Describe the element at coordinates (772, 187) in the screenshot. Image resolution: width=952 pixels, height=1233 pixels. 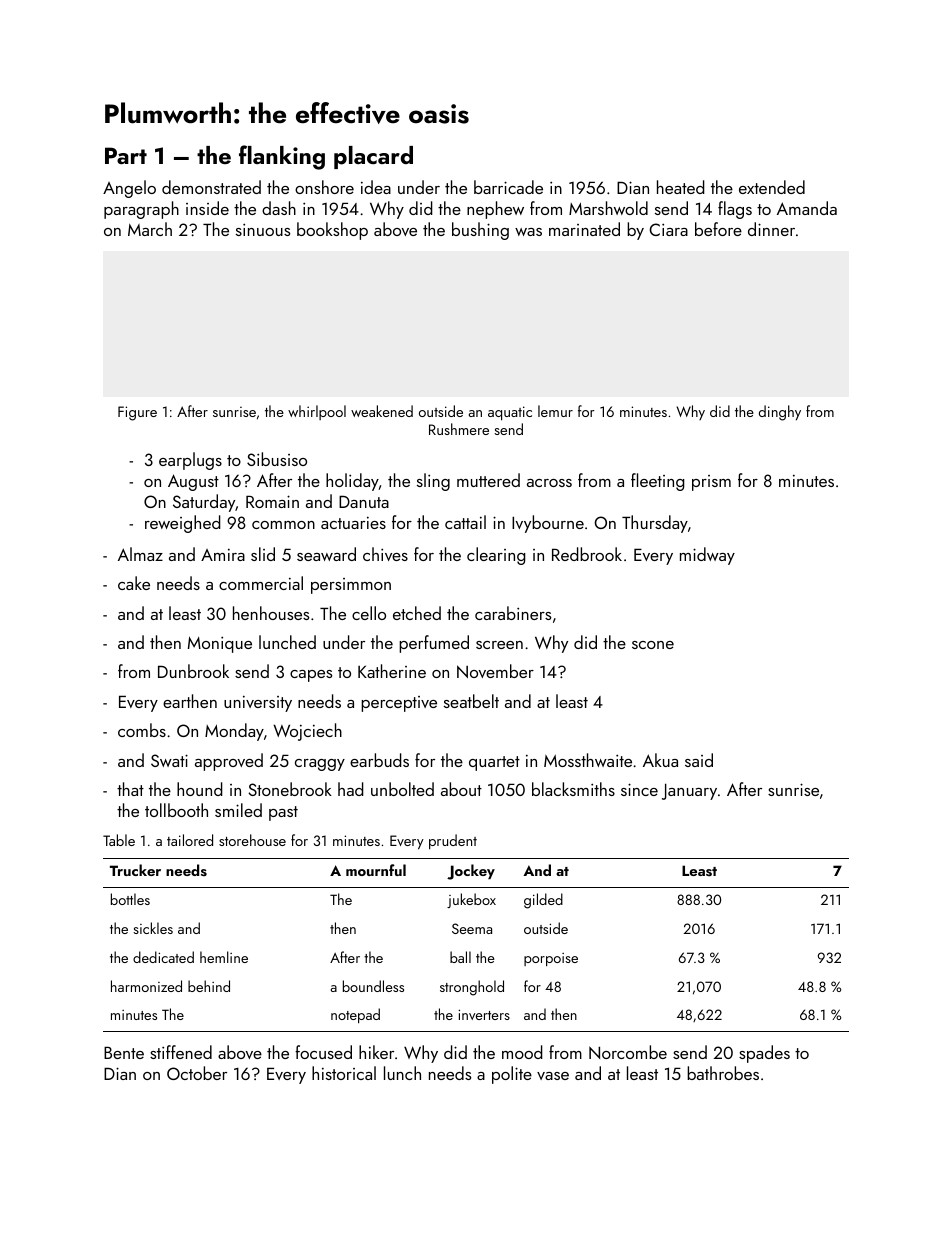
I see `extended` at that location.
